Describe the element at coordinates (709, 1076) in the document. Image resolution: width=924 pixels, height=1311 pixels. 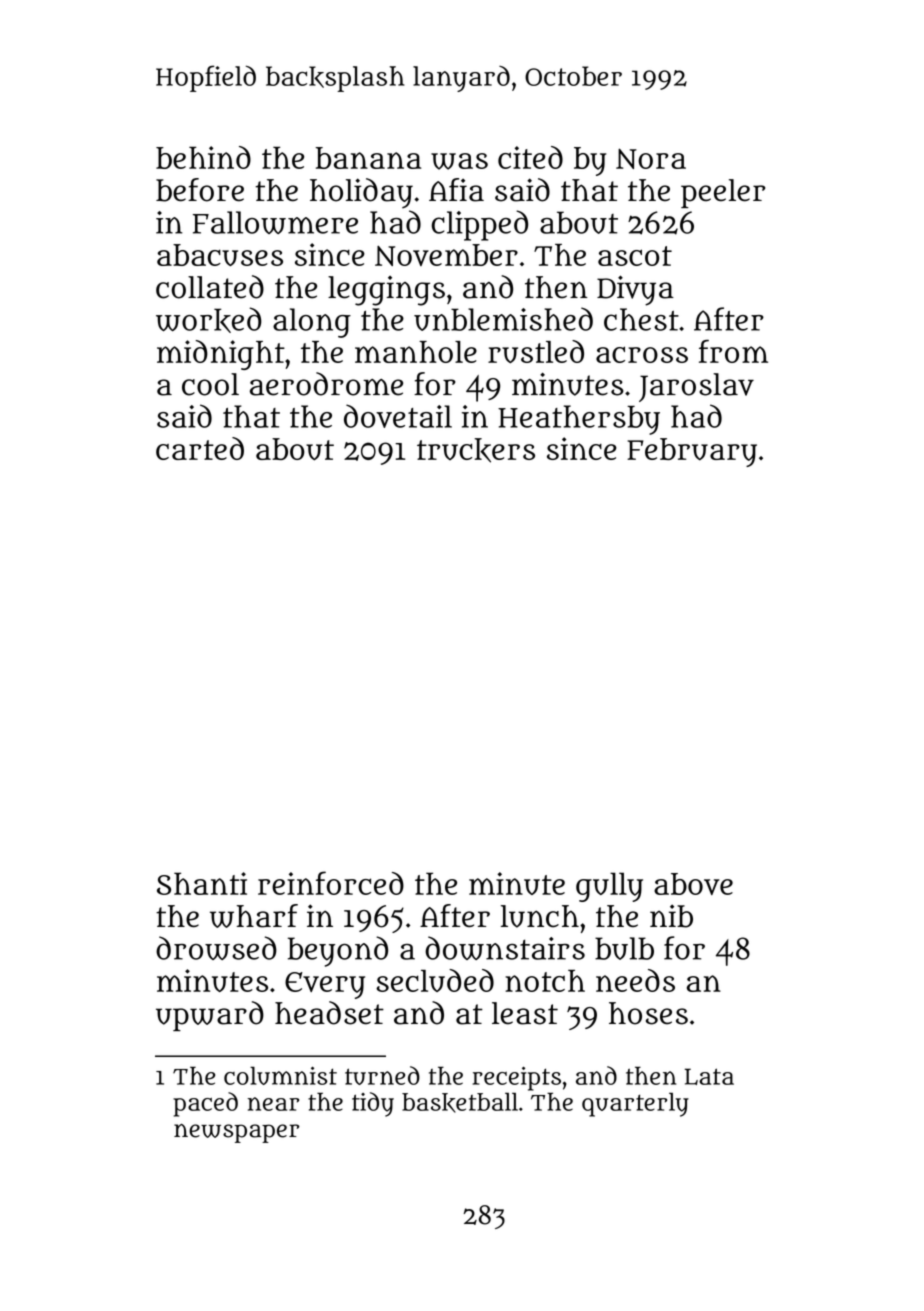
I see `Lata` at that location.
